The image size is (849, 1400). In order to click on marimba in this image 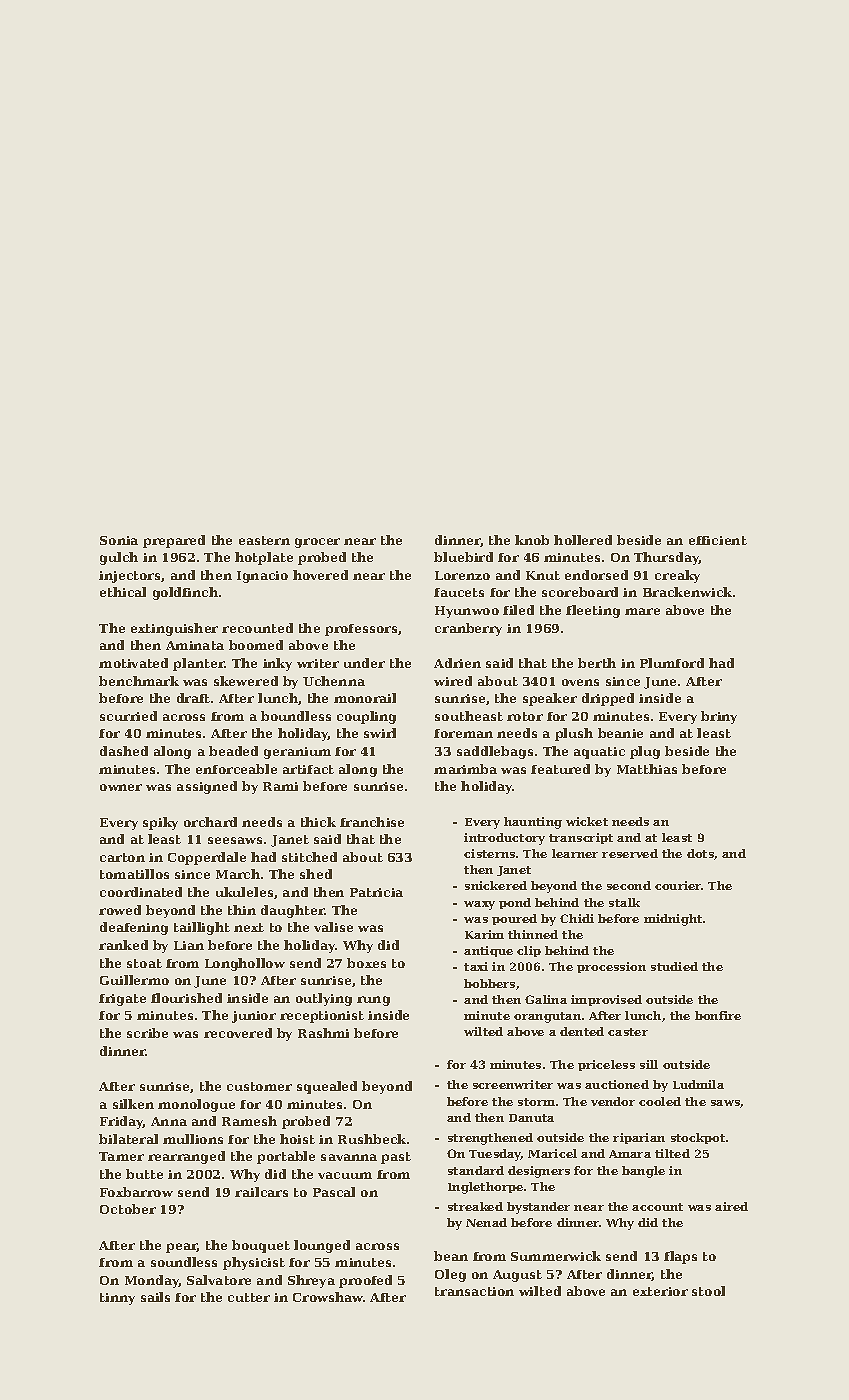, I will do `click(465, 769)`.
